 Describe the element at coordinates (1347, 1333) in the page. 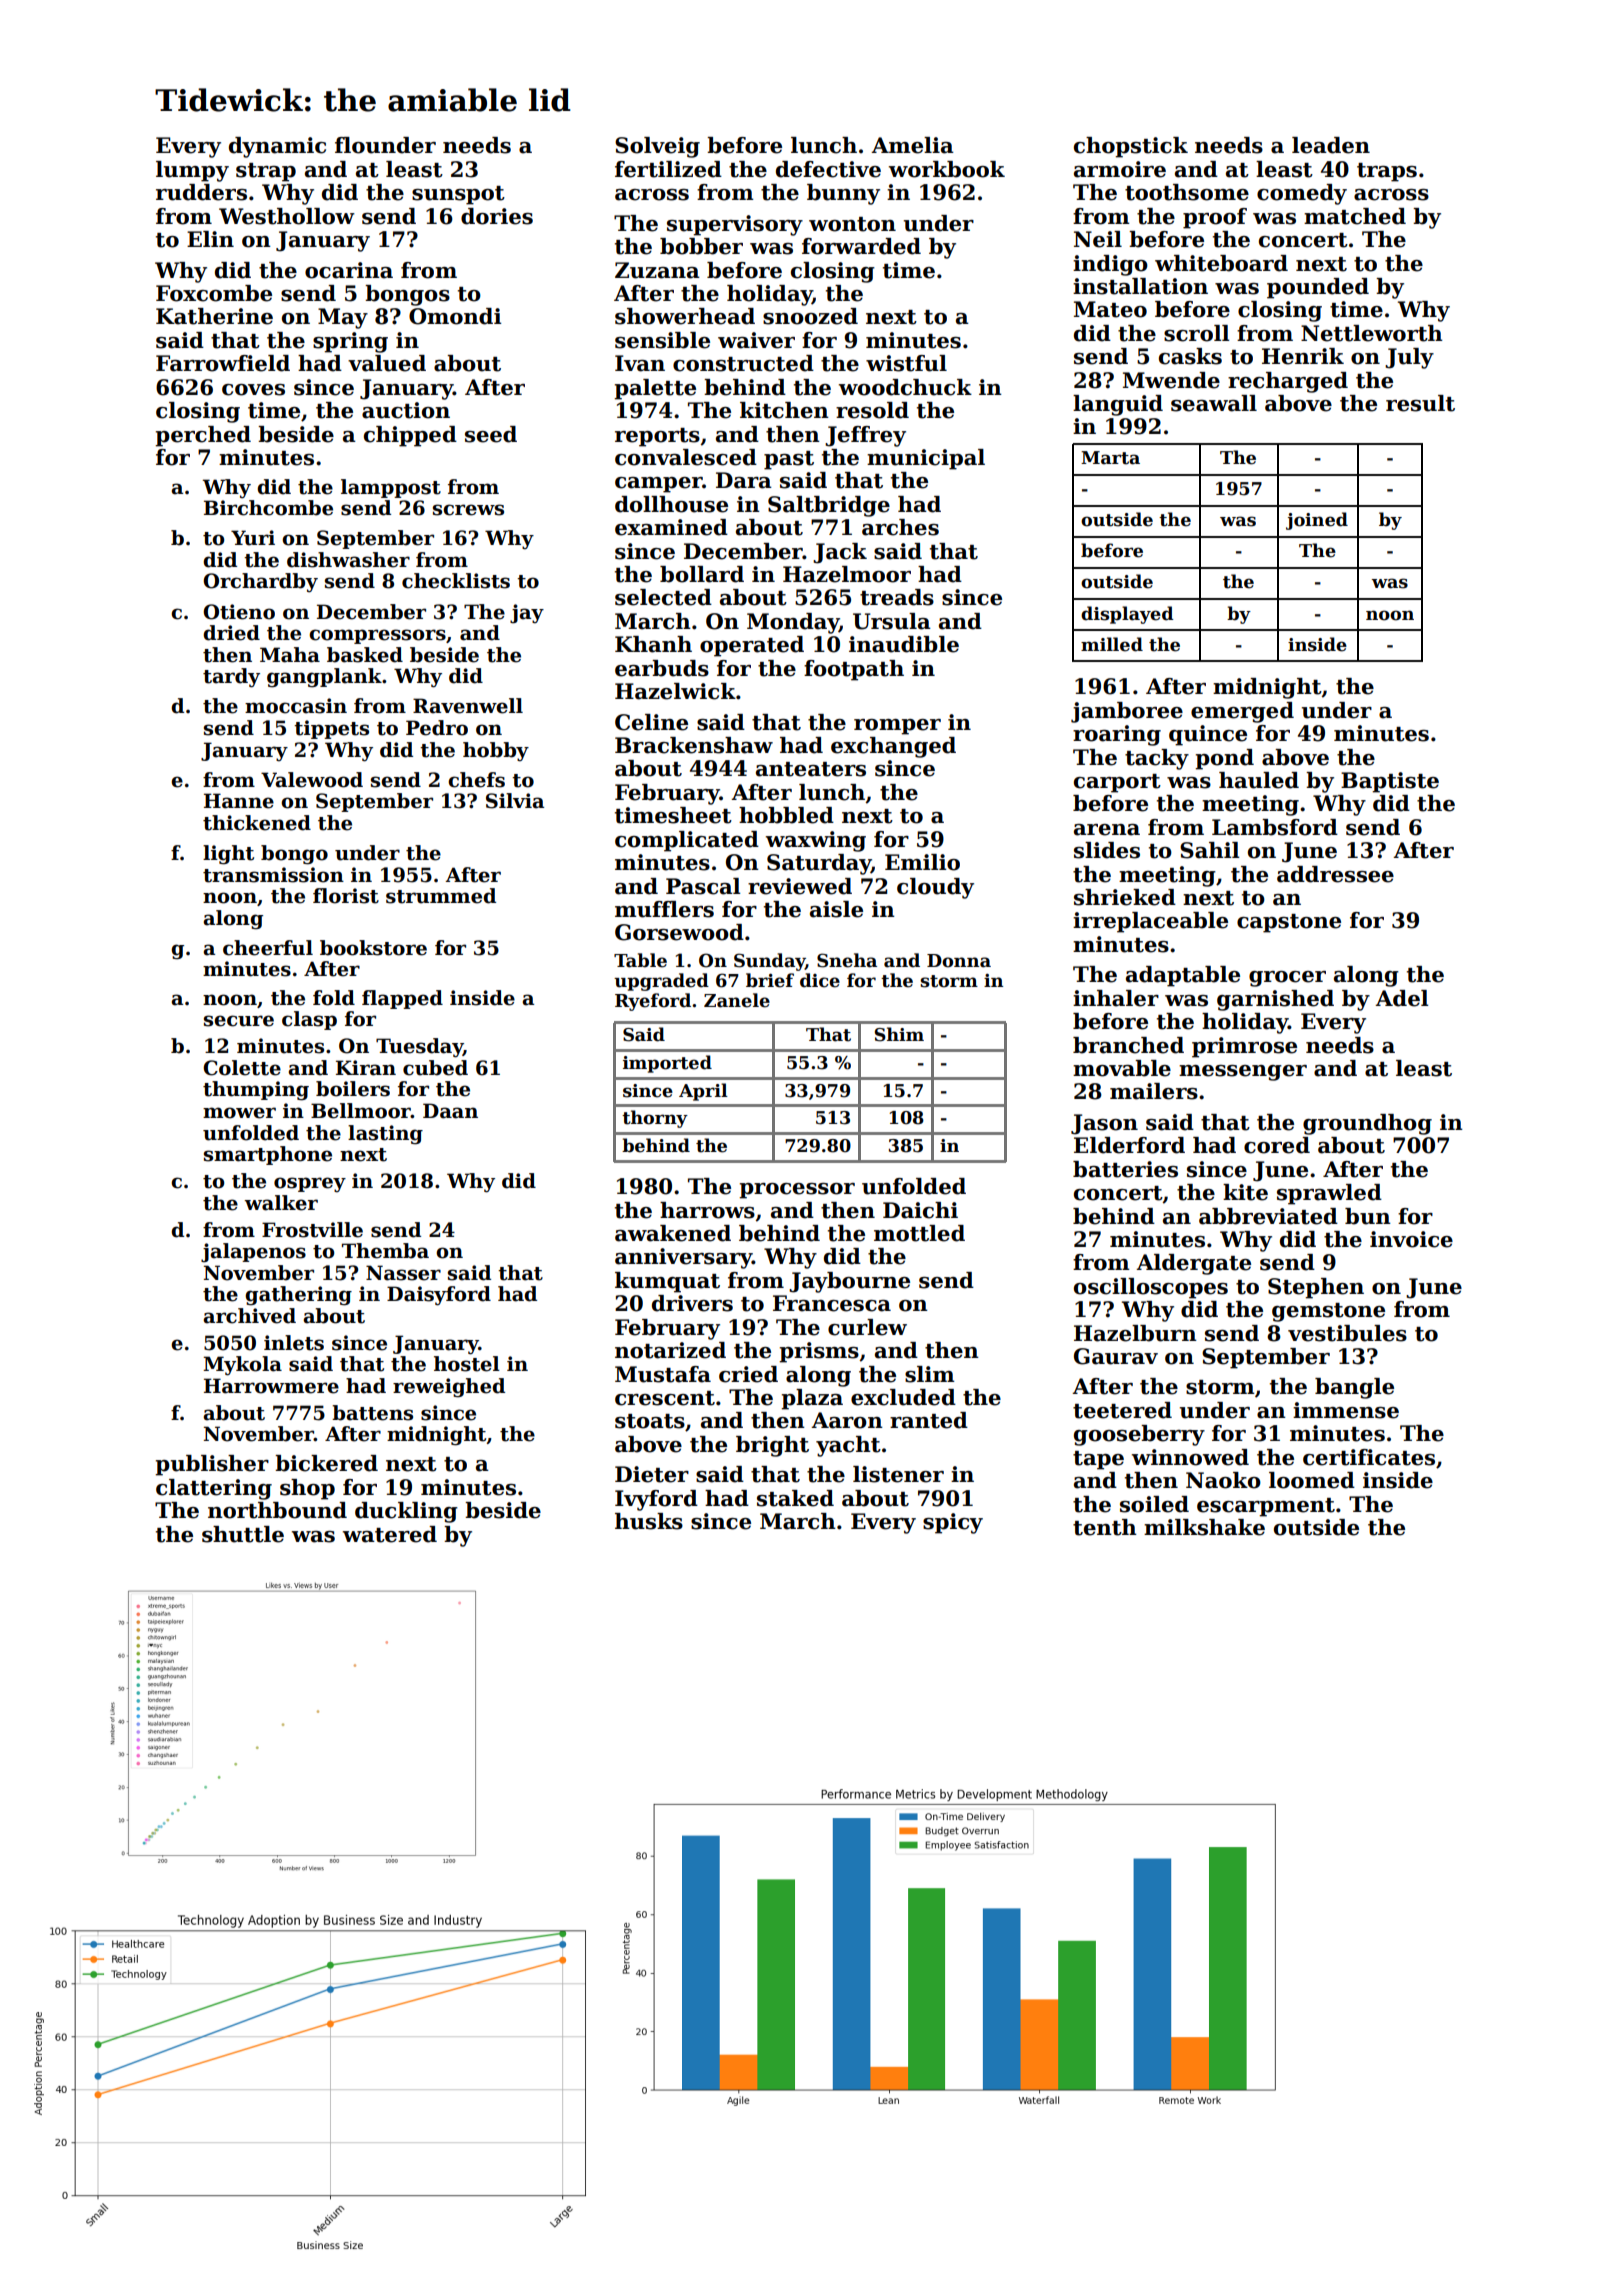

I see `vestibules` at that location.
